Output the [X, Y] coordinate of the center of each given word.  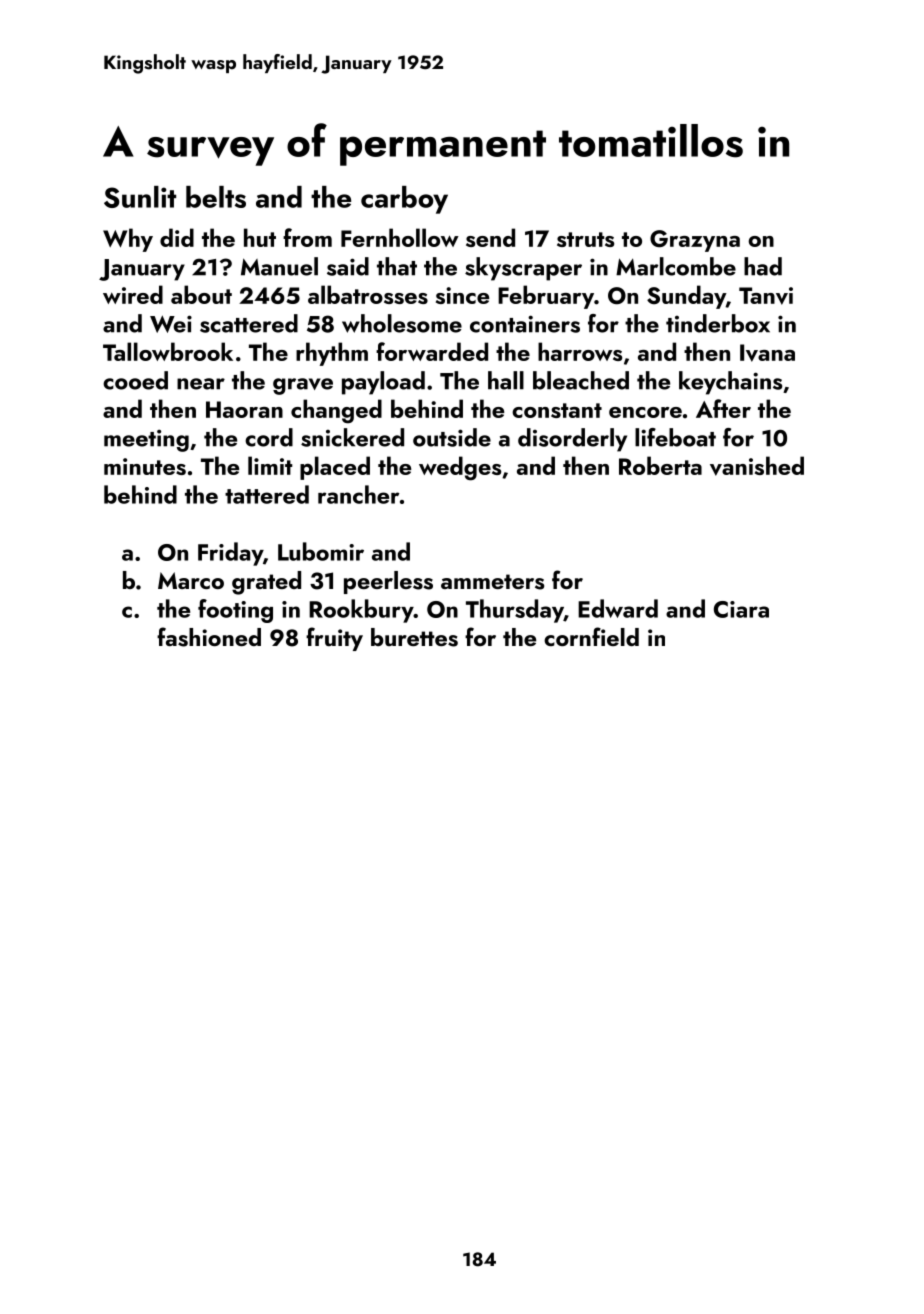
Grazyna [695, 241]
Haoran [244, 409]
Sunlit [140, 197]
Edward [618, 608]
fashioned [209, 637]
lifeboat [675, 437]
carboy [404, 200]
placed [335, 468]
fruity [334, 639]
